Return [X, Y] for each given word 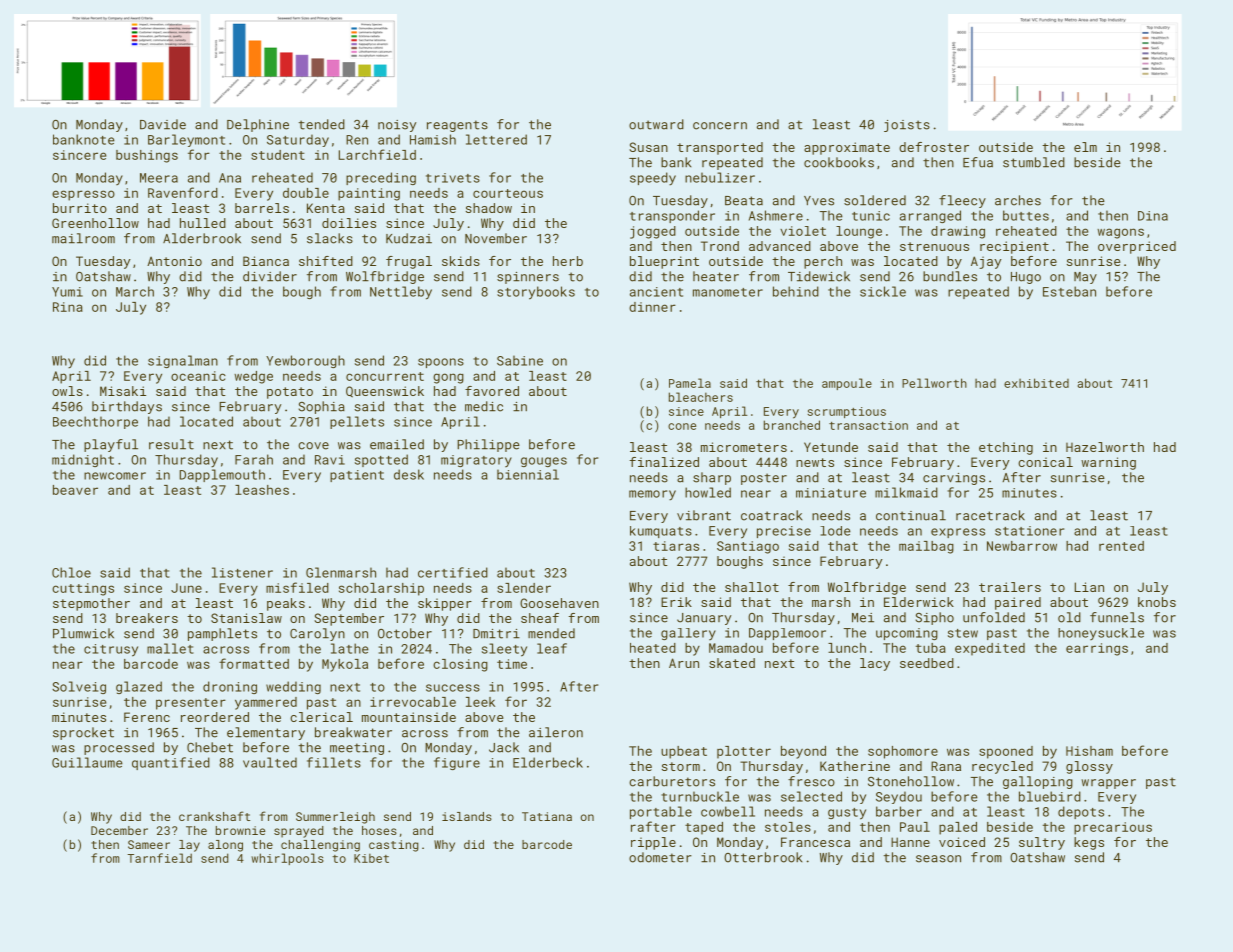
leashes [262, 490]
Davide [163, 124]
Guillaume [87, 762]
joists [907, 126]
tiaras [676, 546]
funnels [1117, 617]
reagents [457, 126]
